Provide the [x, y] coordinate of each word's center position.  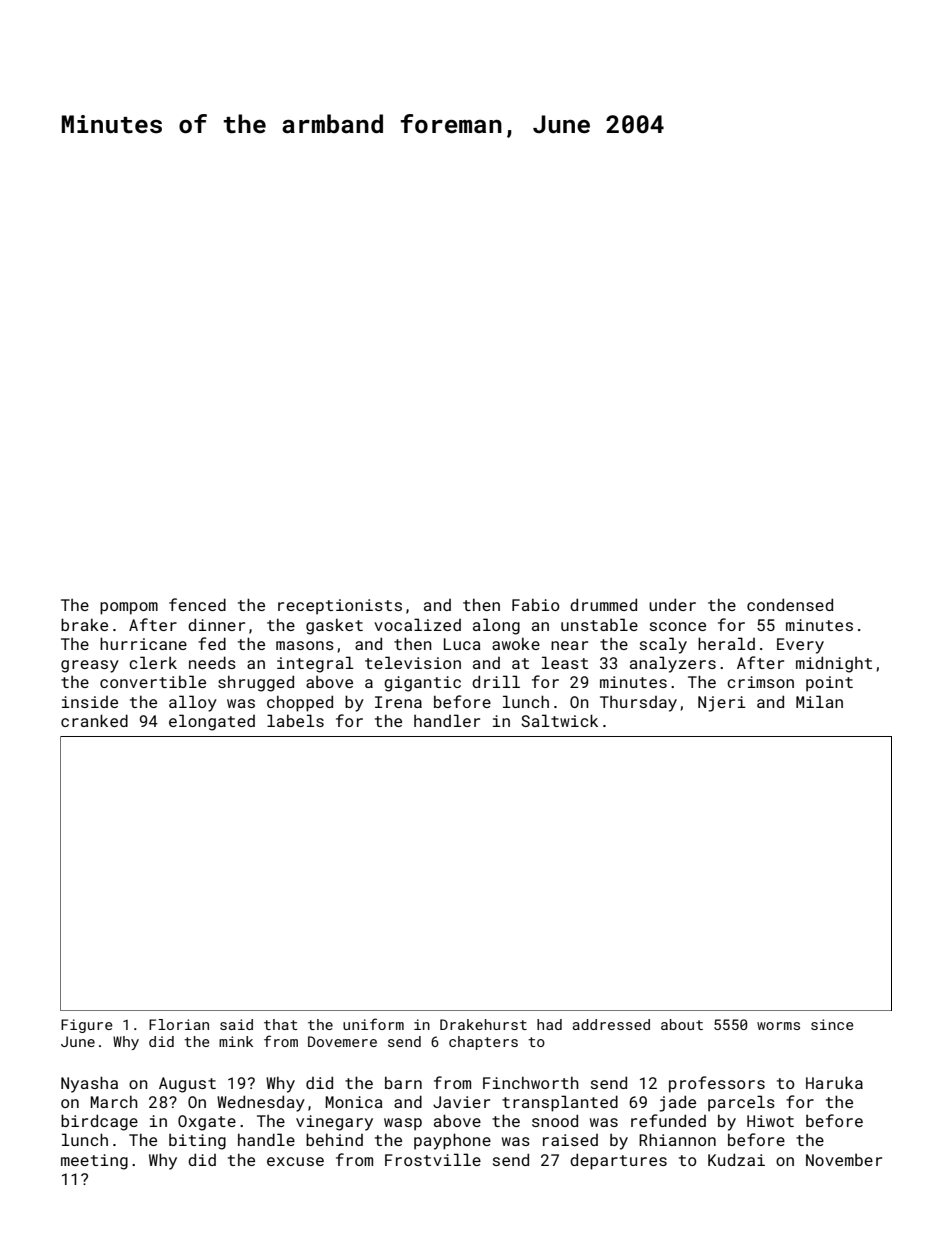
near [569, 645]
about [682, 1024]
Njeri [722, 704]
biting [197, 1142]
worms [778, 1026]
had [549, 1024]
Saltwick [559, 720]
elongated [212, 722]
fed [212, 643]
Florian [179, 1024]
